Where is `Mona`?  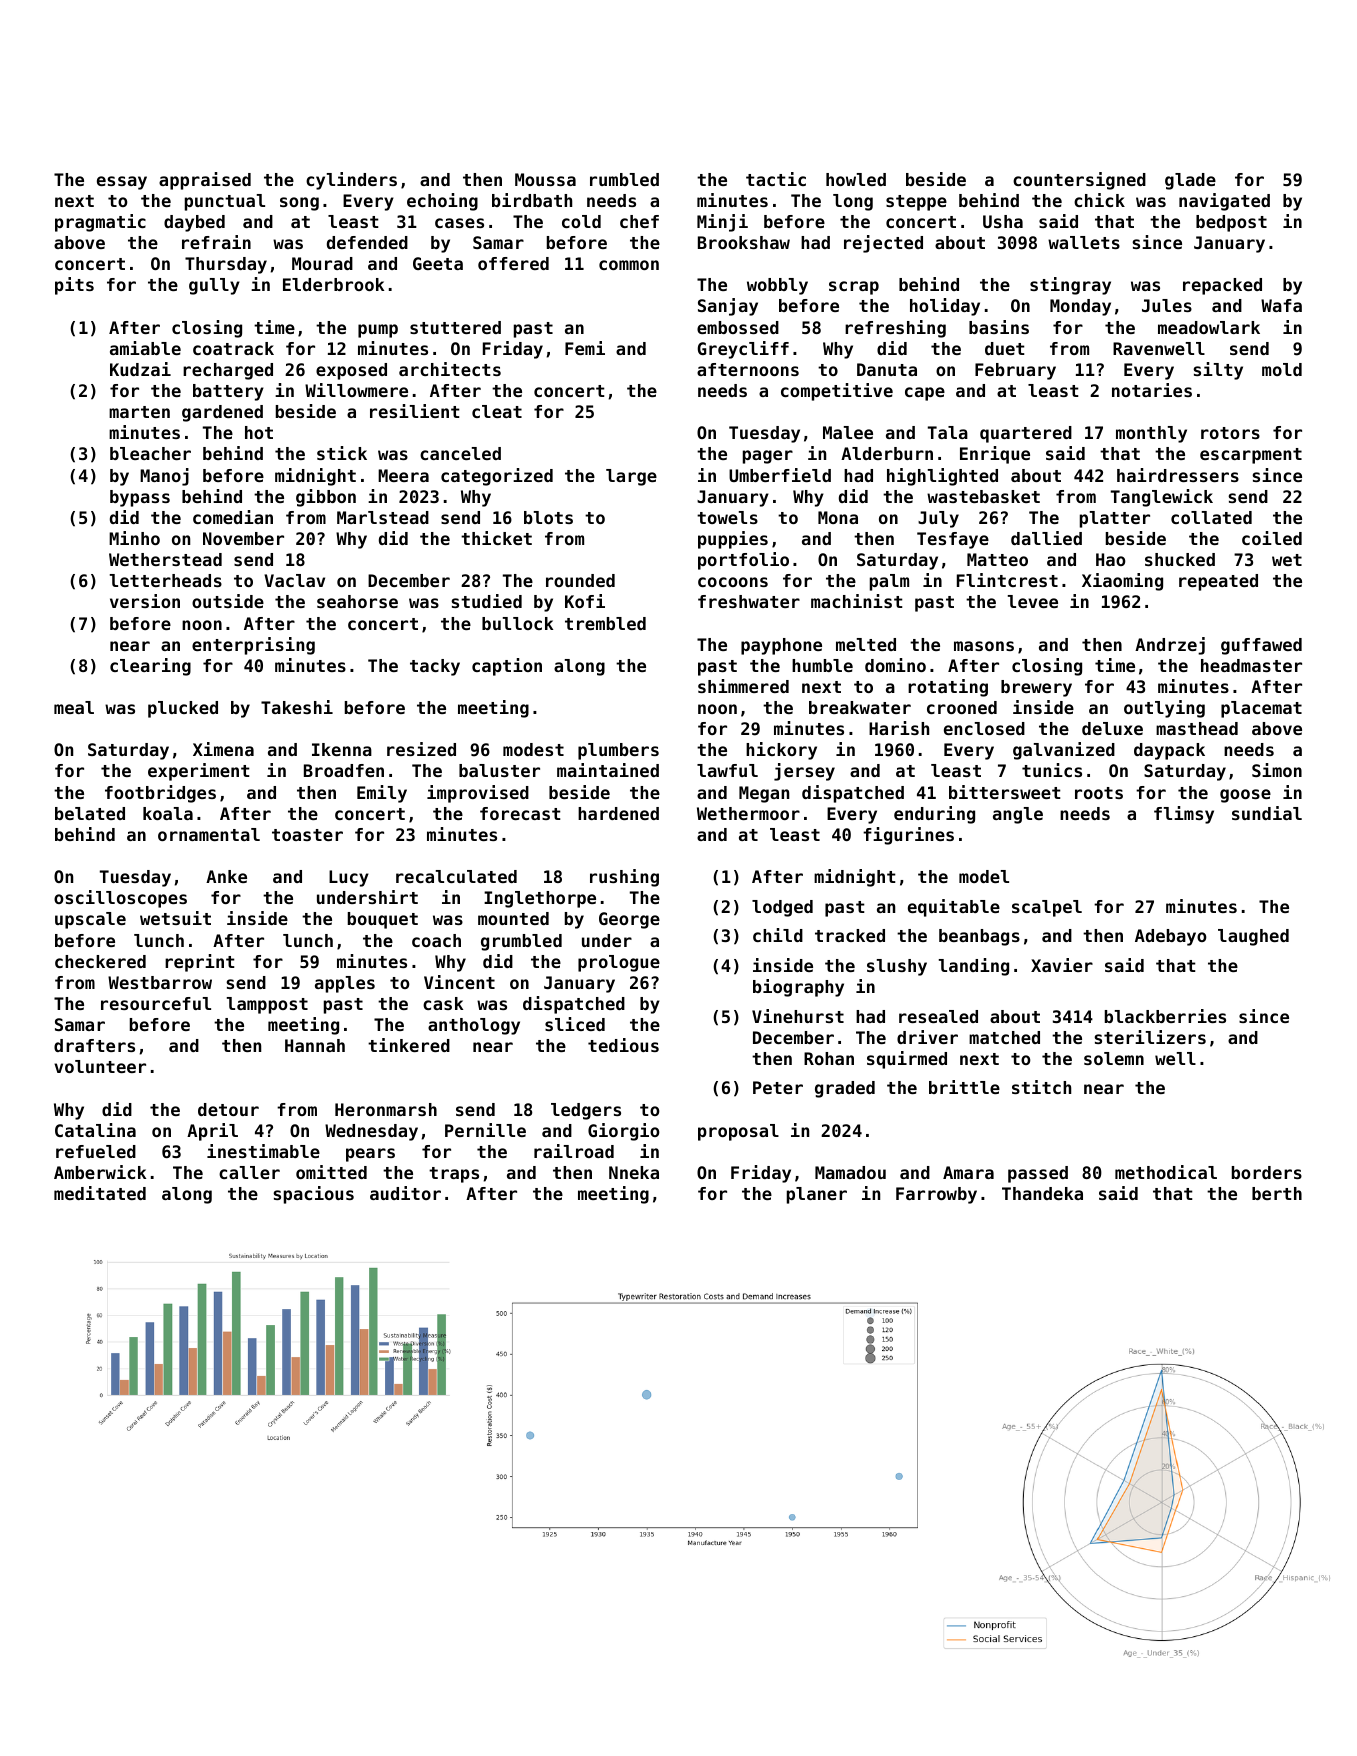
Mona is located at coordinates (838, 517).
